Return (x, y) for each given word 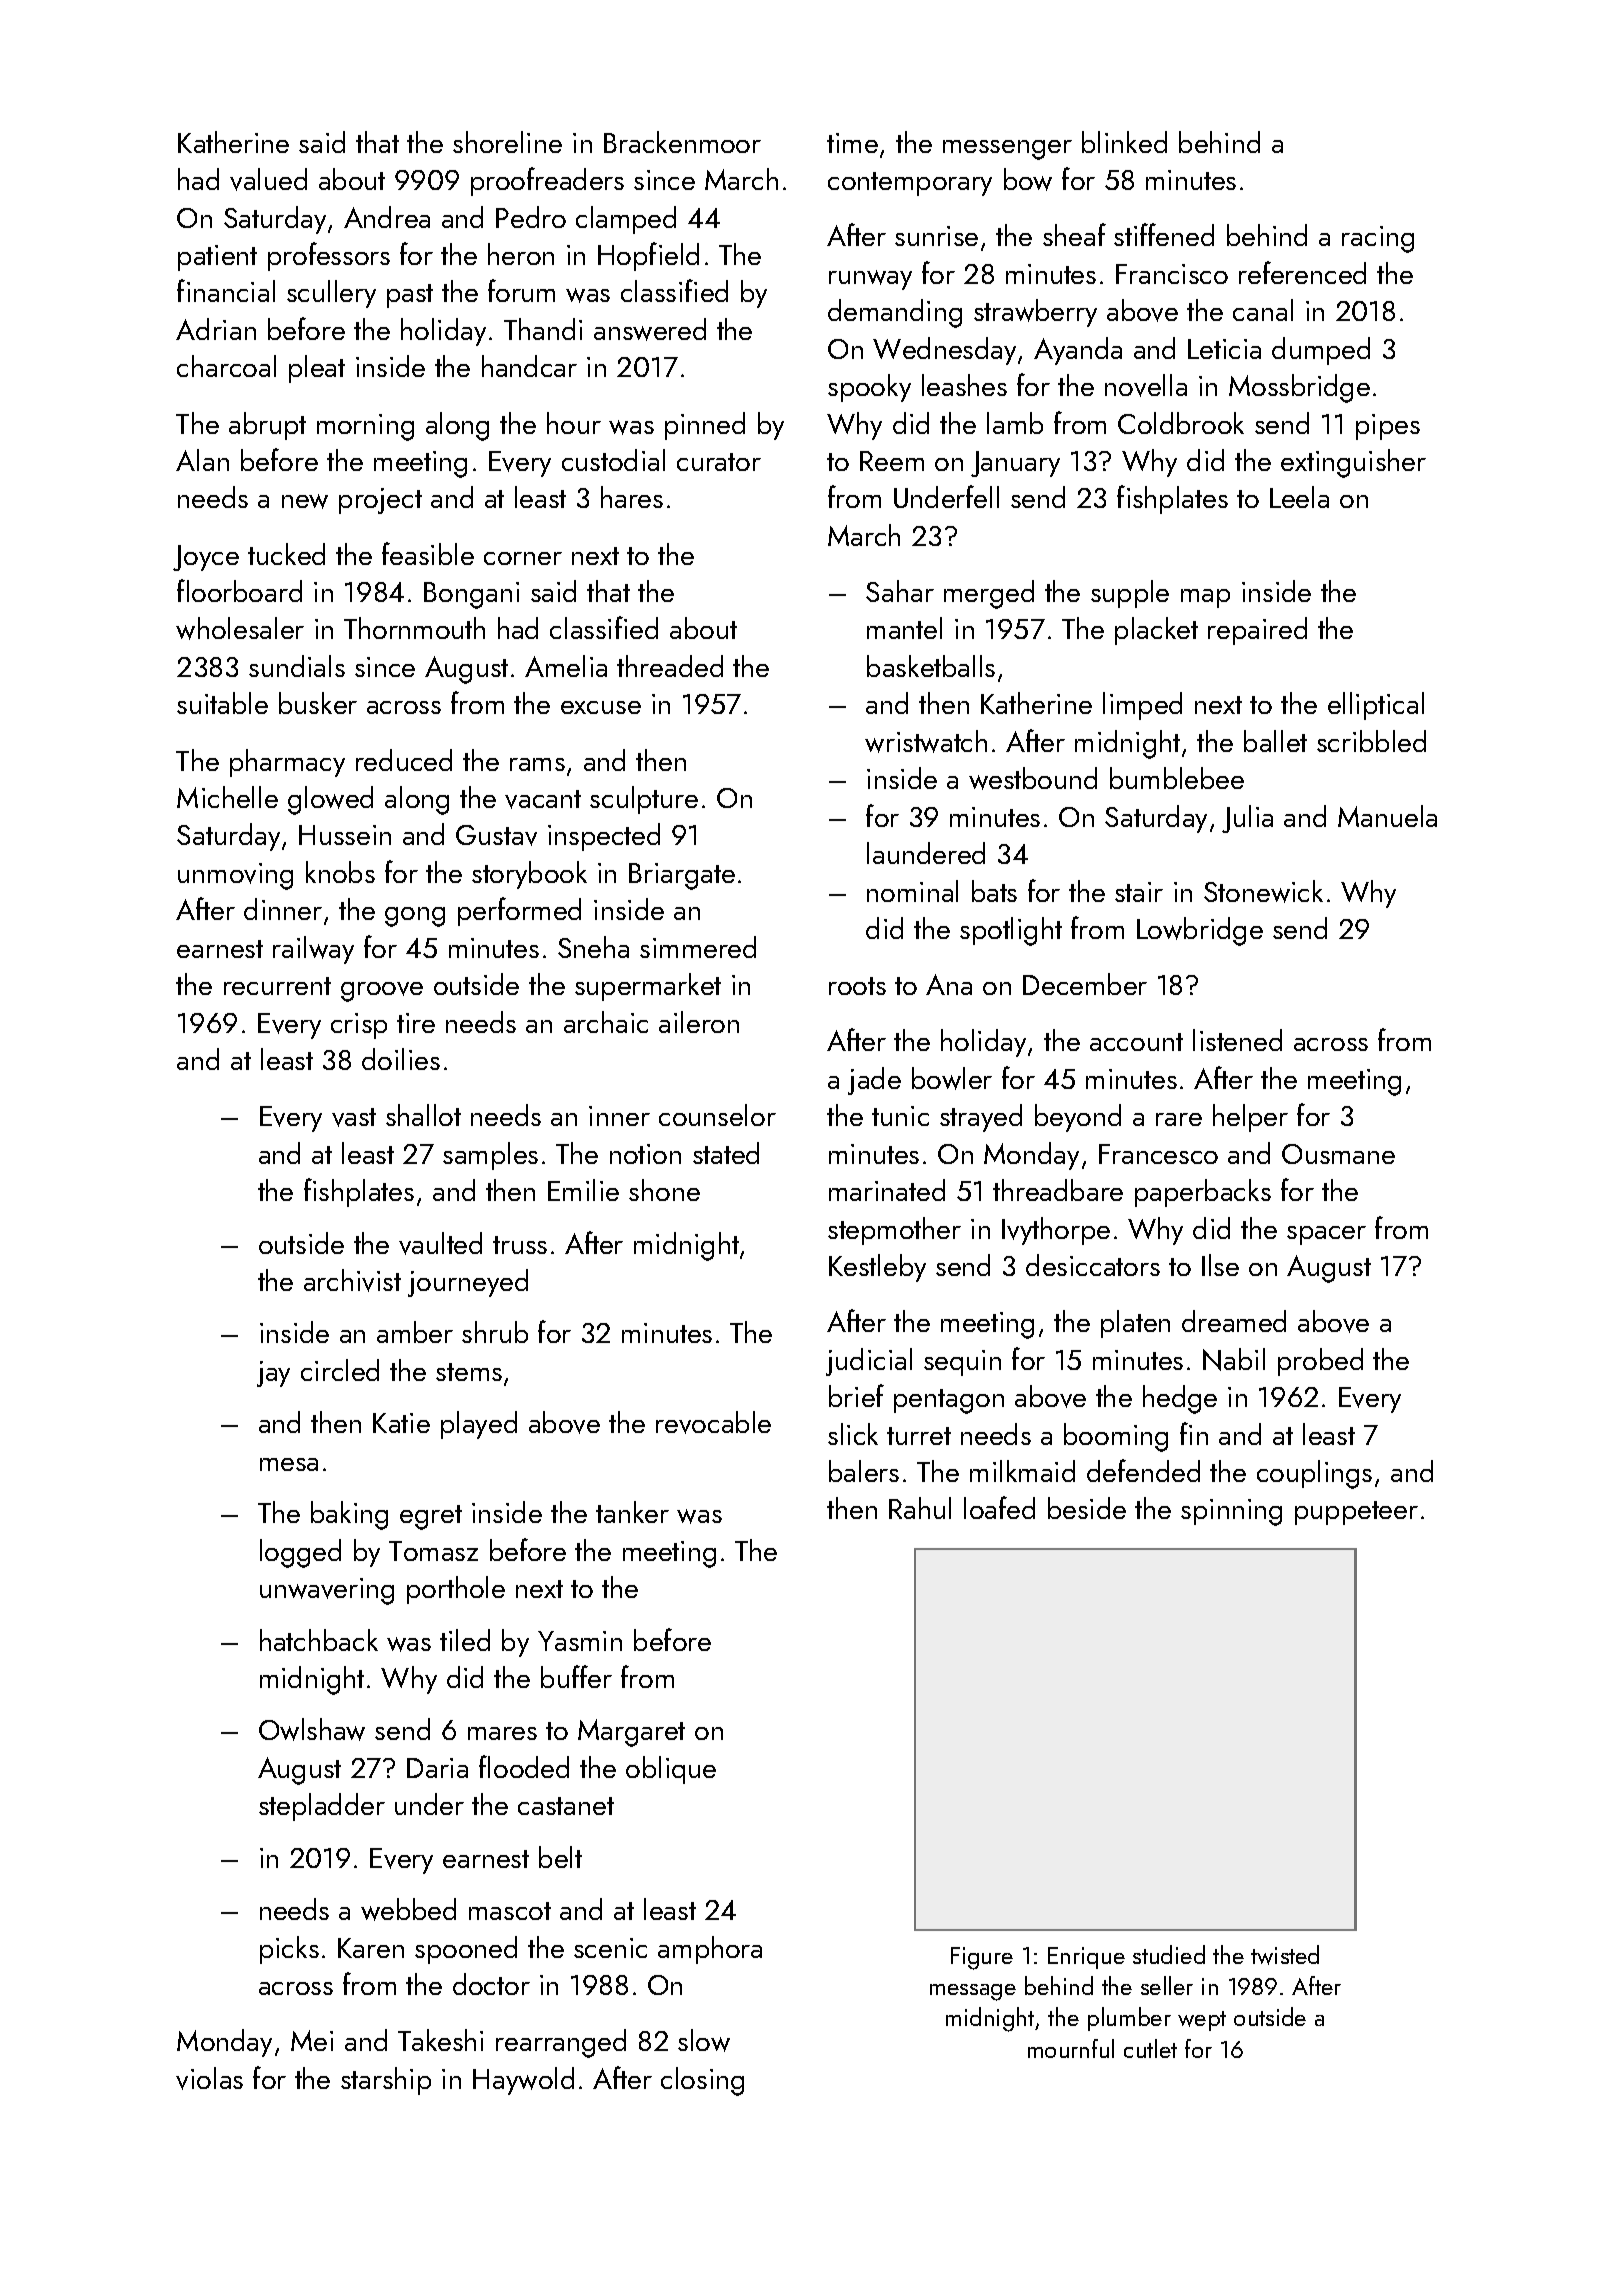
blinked (1124, 142)
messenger (1007, 150)
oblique (671, 1770)
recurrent (277, 986)
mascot (510, 1911)
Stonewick (1263, 891)
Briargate (682, 876)
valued (268, 179)
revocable (713, 1422)
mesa (289, 1464)
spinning (1231, 1512)
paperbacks (1203, 1193)
